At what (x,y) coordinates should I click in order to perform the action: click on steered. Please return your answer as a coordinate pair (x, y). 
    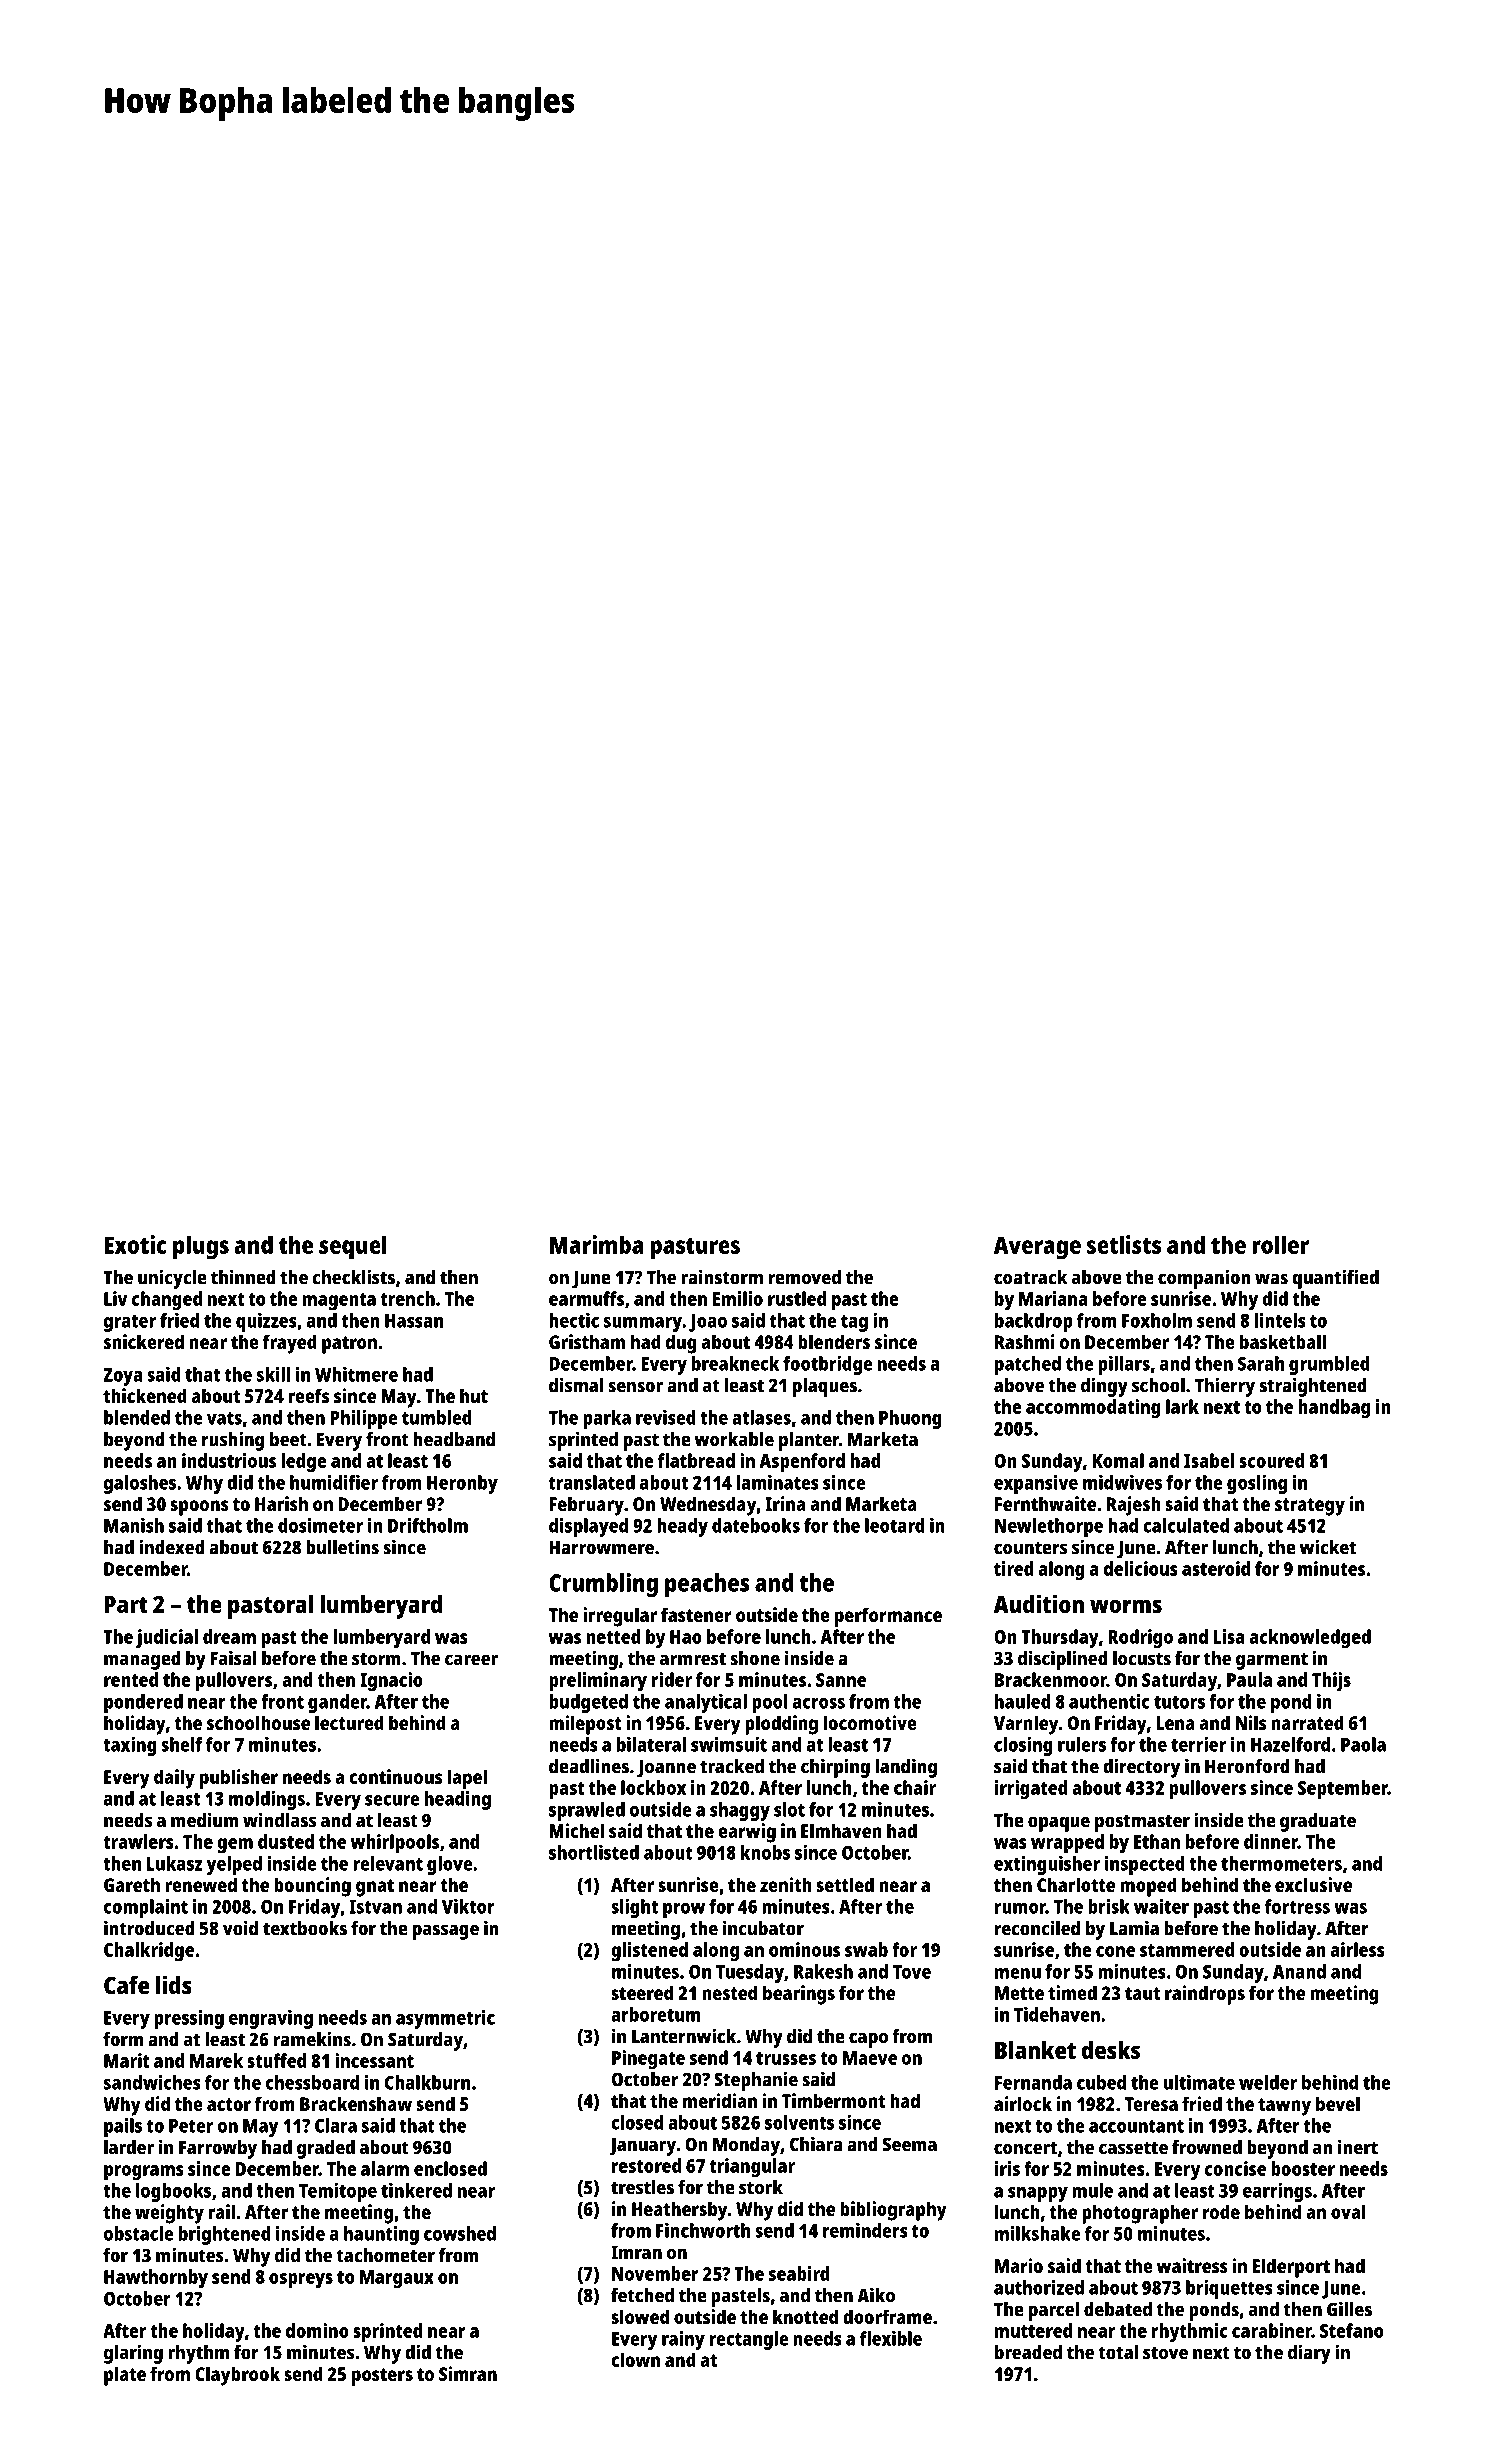
    Looking at the image, I should click on (642, 1992).
